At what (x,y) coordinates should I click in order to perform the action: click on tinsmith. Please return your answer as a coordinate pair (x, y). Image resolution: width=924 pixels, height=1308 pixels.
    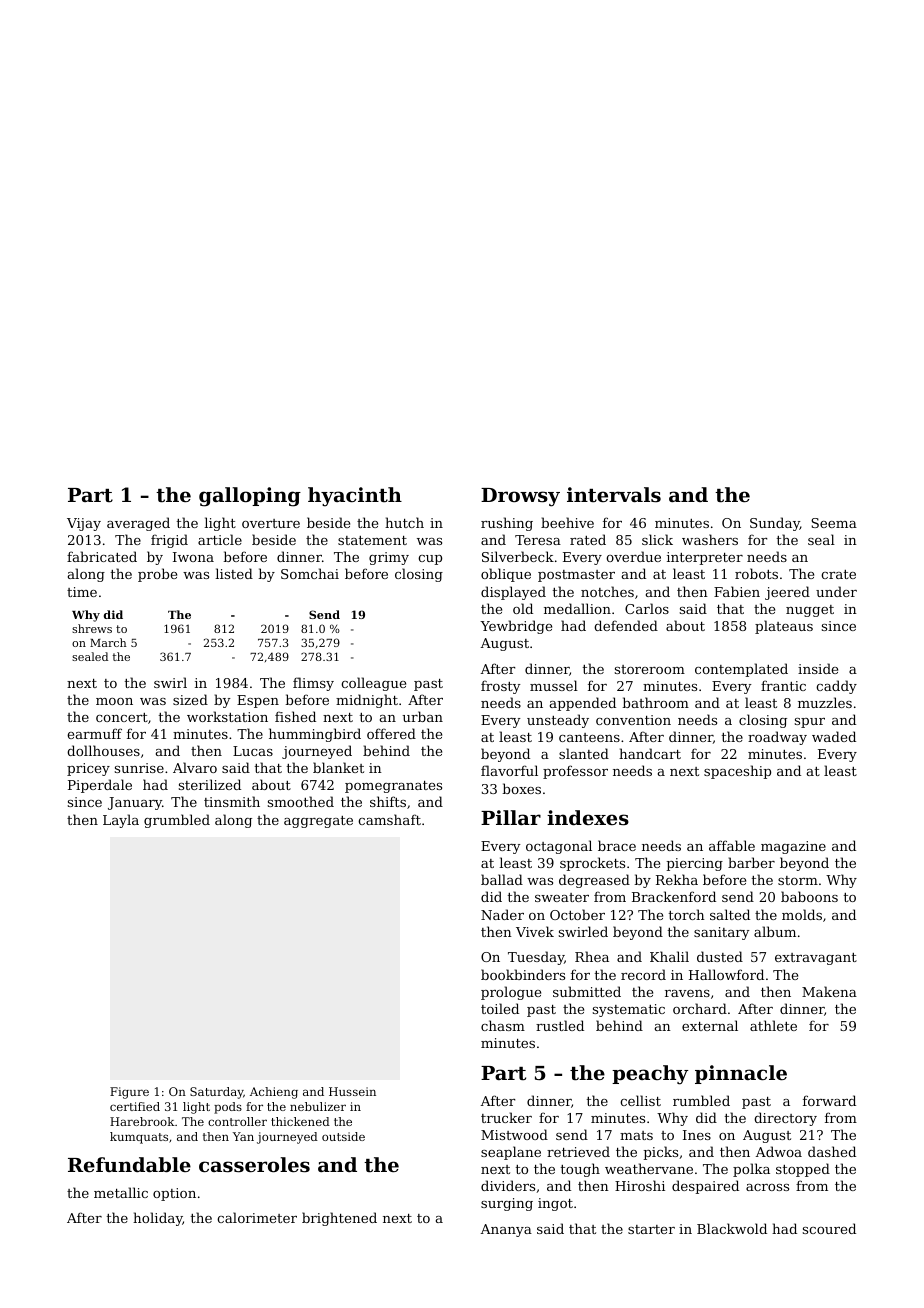
    Looking at the image, I should click on (232, 801).
